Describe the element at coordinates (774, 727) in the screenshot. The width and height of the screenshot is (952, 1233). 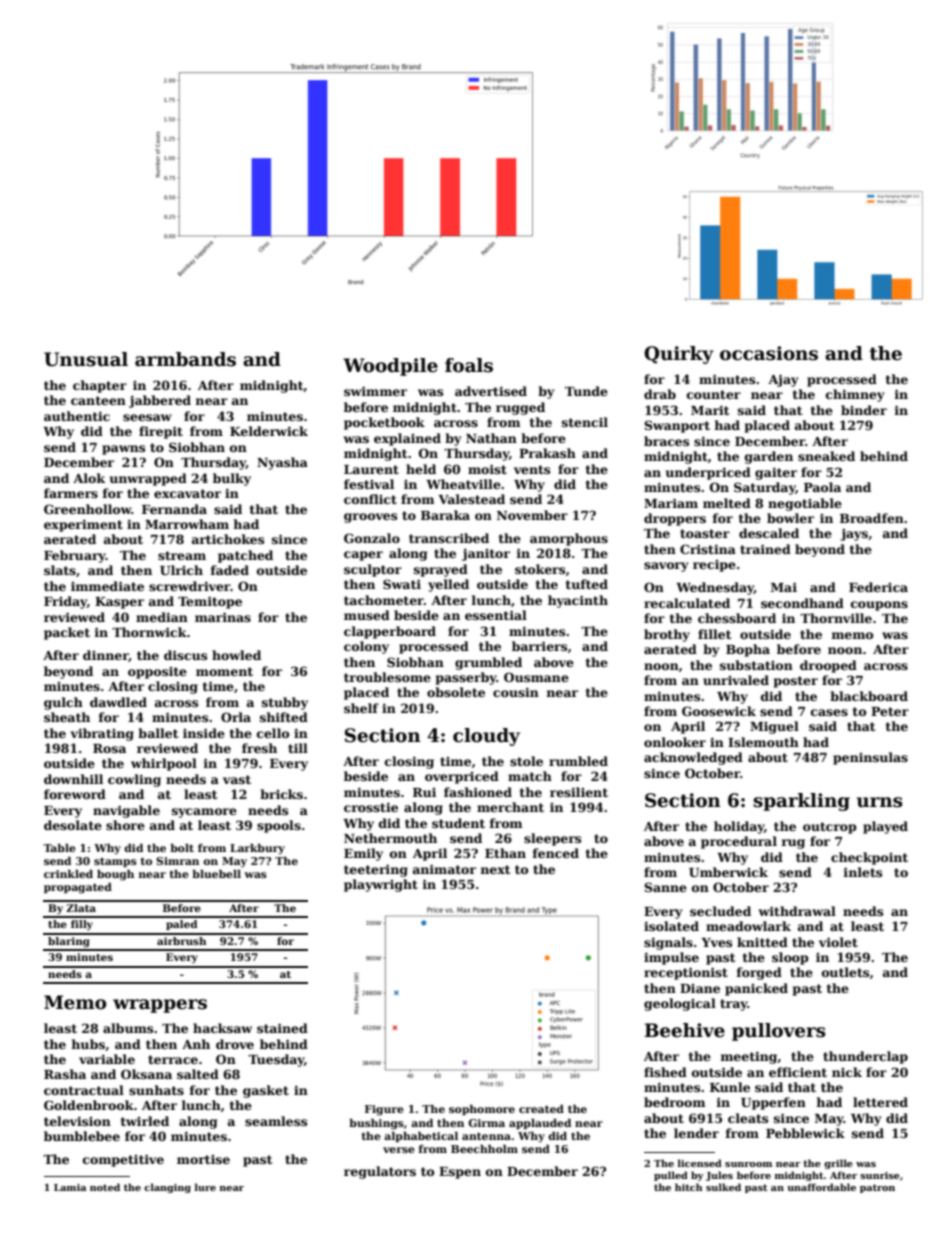
I see `Miguel` at that location.
